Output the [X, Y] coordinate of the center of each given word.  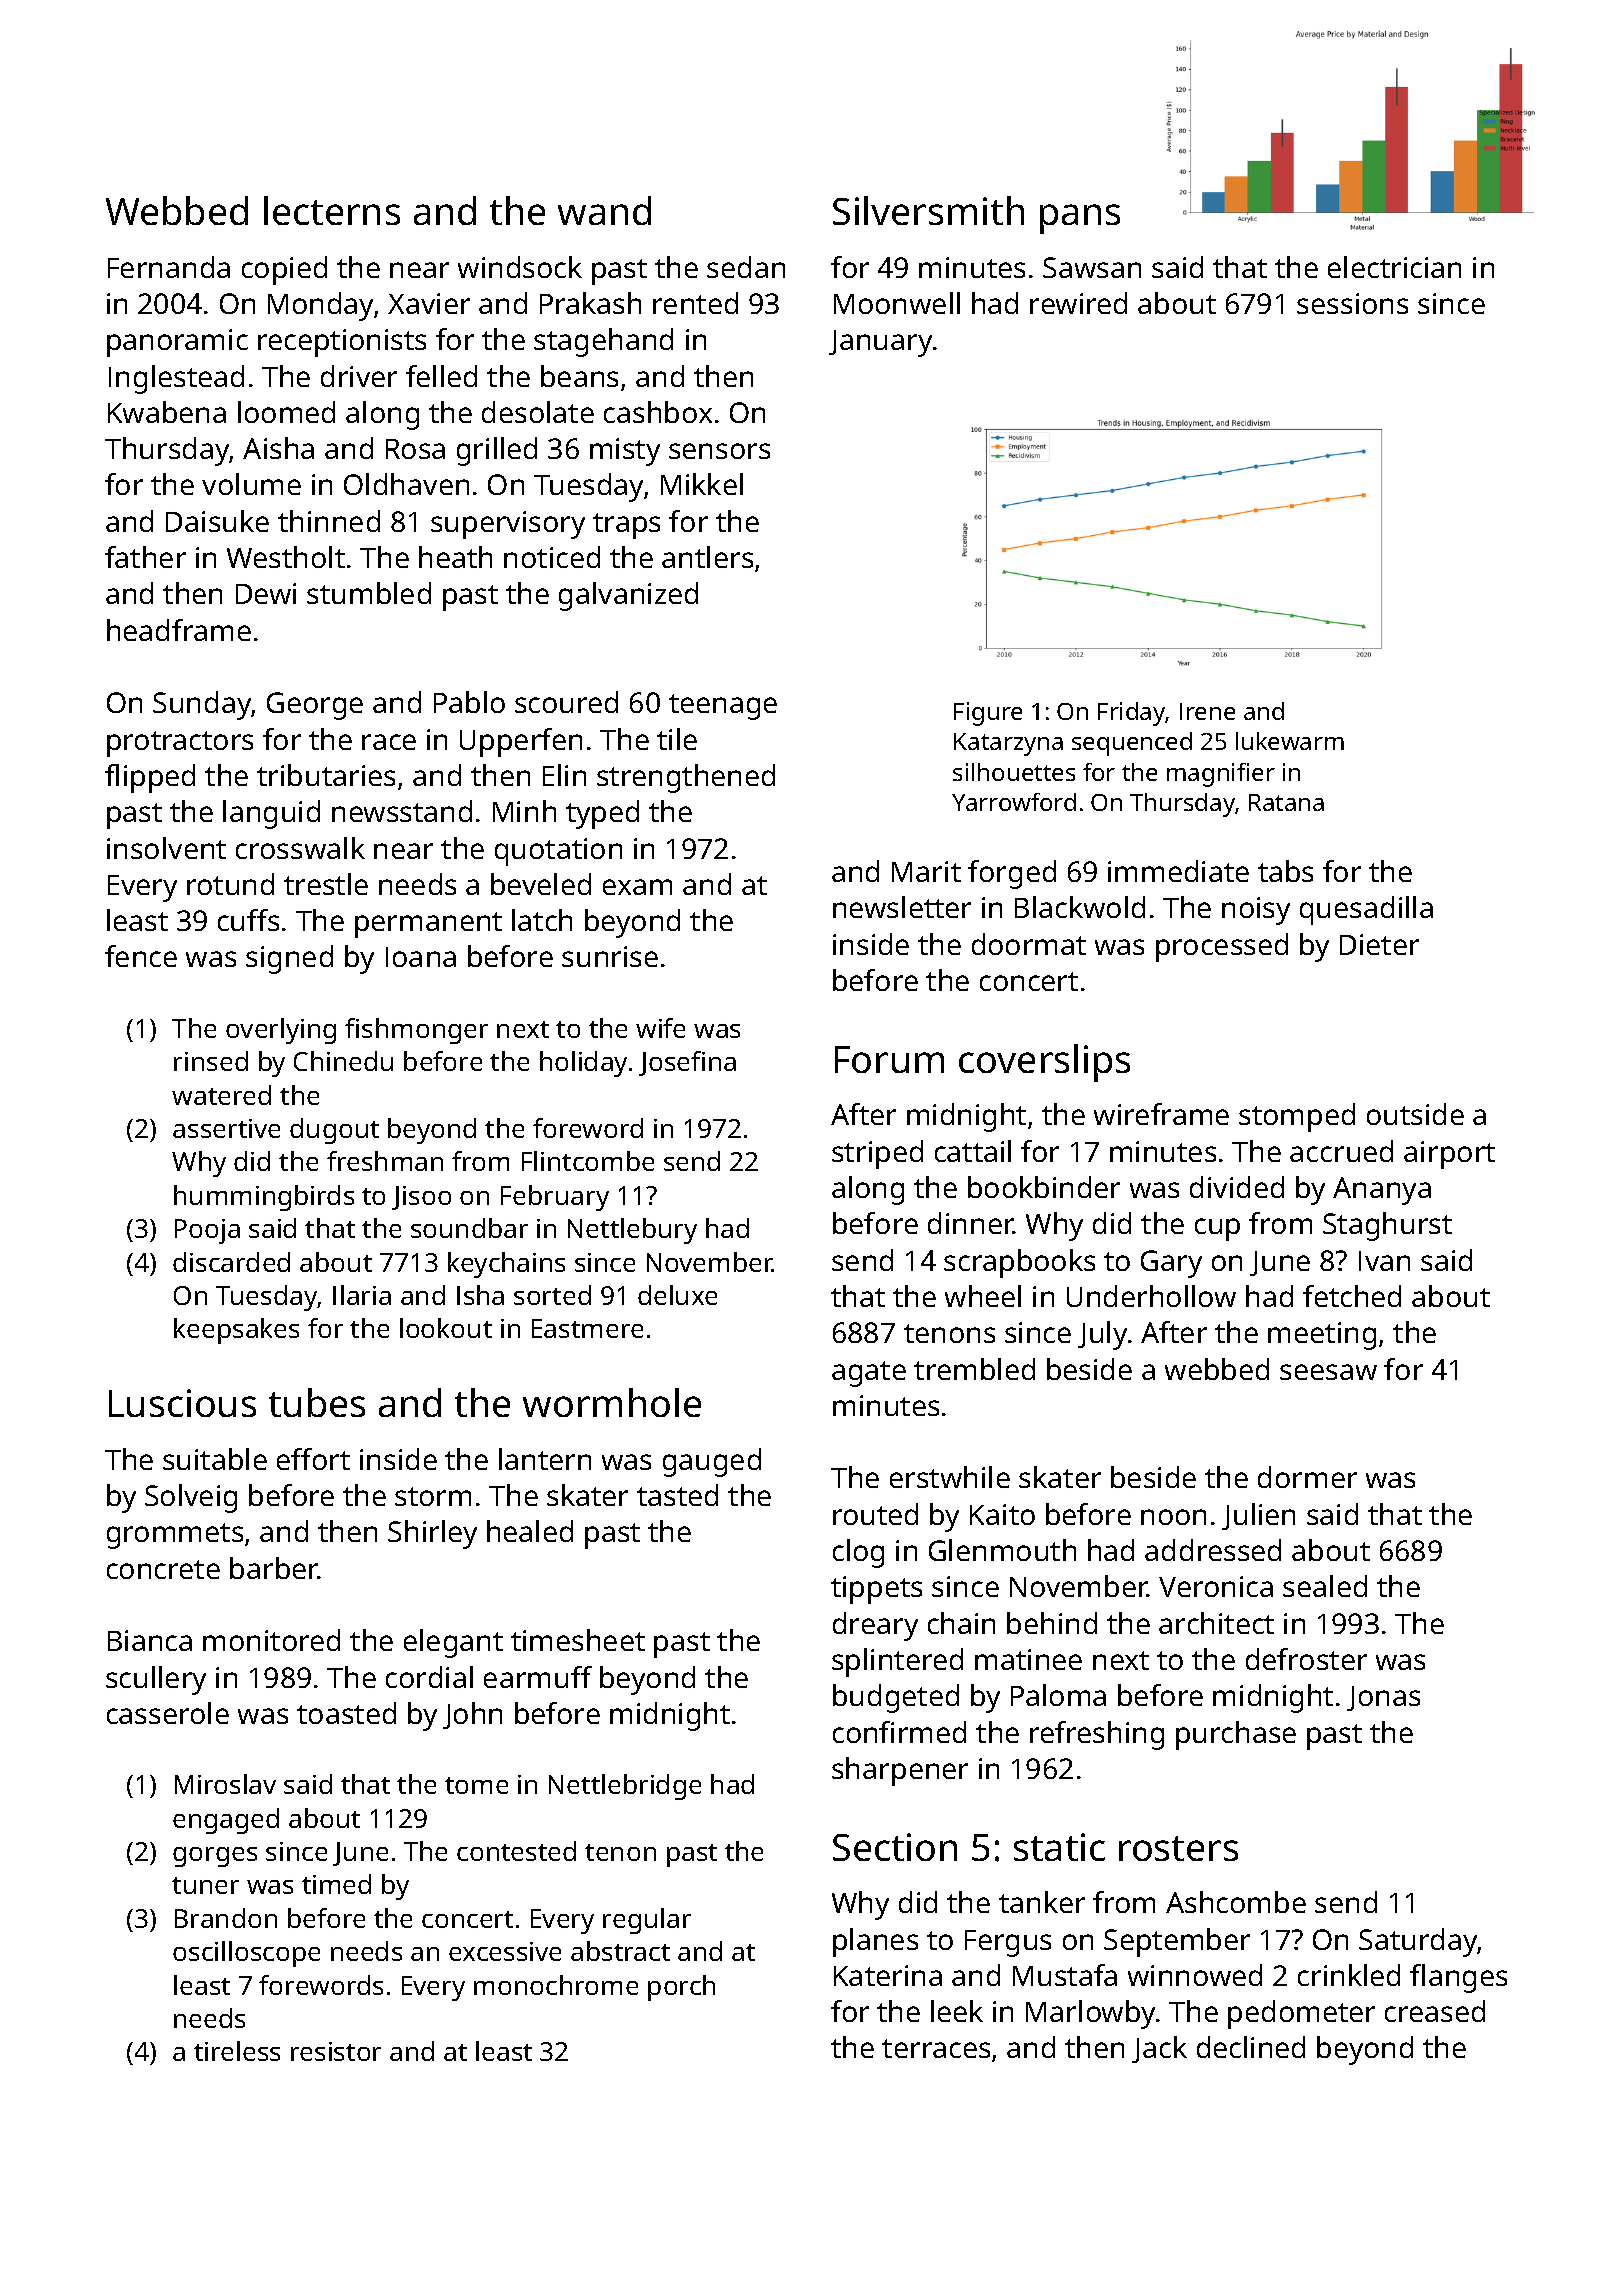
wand [604, 210]
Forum [889, 1059]
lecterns [332, 210]
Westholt [286, 557]
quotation [558, 852]
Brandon [226, 1918]
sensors [719, 451]
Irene [1207, 711]
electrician [1394, 267]
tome [476, 1785]
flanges [1458, 1978]
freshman [385, 1161]
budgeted [896, 1698]
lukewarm [1290, 741]
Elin [564, 775]
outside [1415, 1114]
